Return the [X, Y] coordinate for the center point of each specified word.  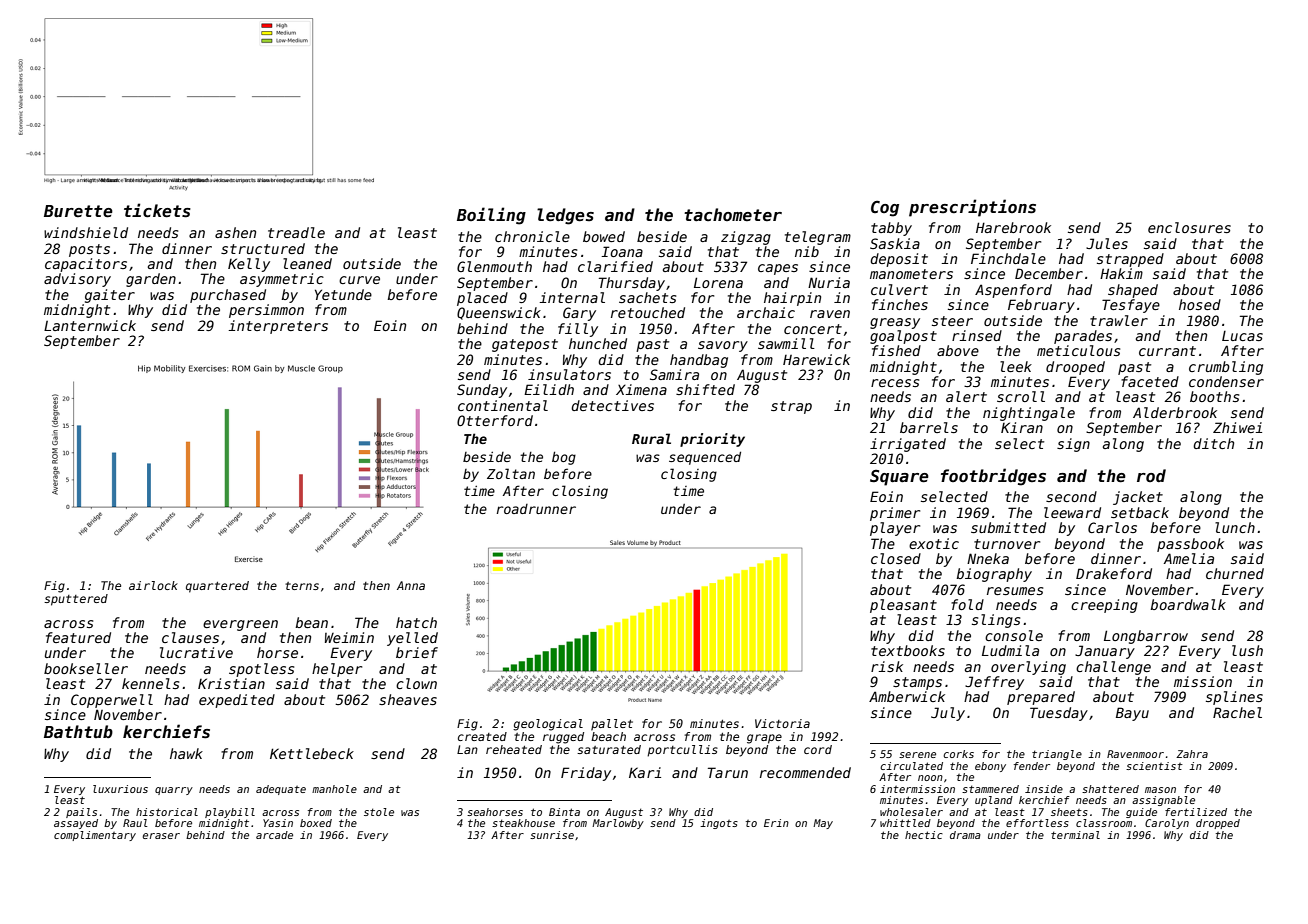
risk [887, 666]
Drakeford [1114, 573]
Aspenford [1013, 291]
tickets [157, 210]
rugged [563, 738]
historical [167, 812]
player [895, 529]
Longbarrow [1146, 637]
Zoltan [511, 473]
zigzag [746, 238]
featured [78, 637]
